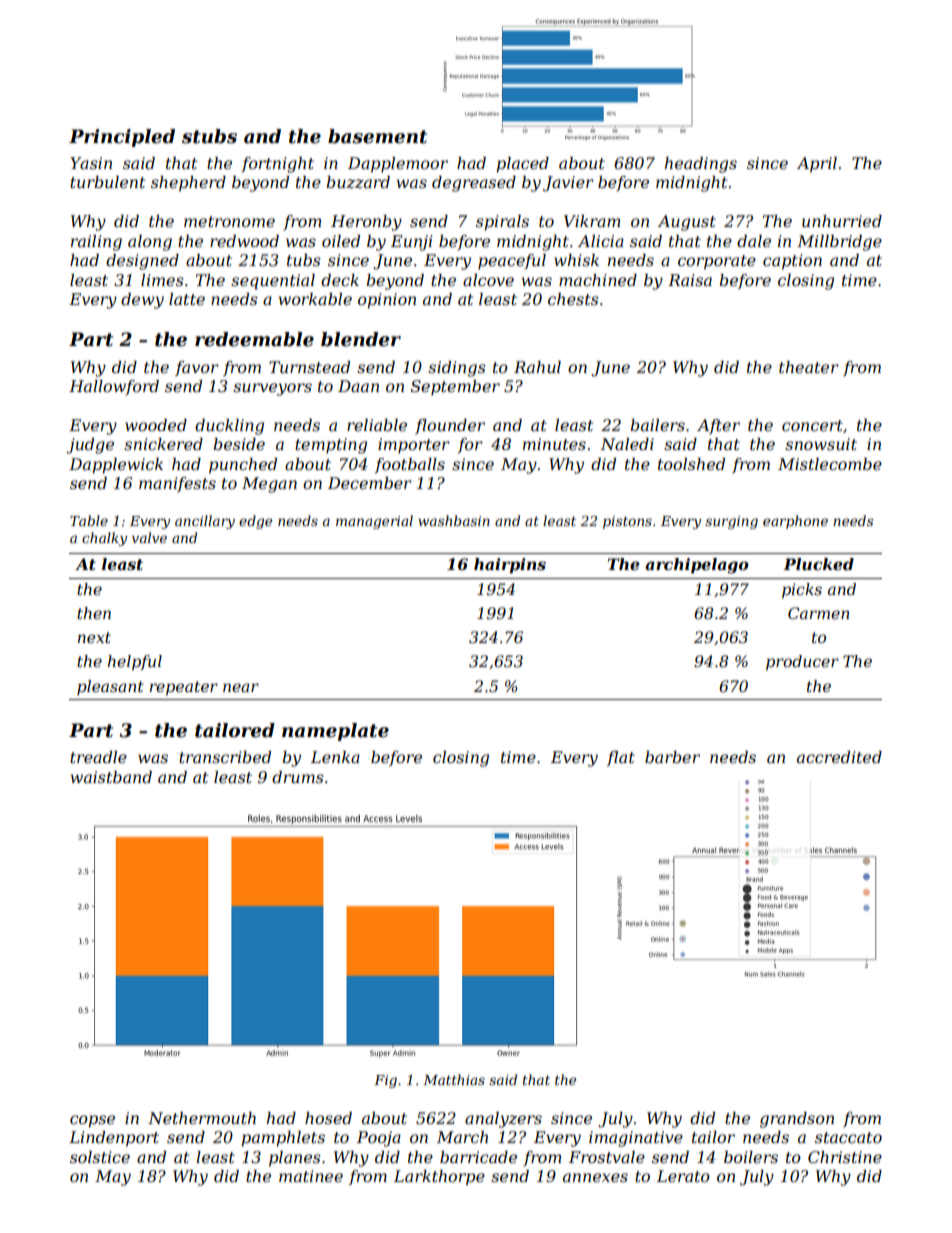  Describe the element at coordinates (197, 369) in the document. I see `favor` at that location.
